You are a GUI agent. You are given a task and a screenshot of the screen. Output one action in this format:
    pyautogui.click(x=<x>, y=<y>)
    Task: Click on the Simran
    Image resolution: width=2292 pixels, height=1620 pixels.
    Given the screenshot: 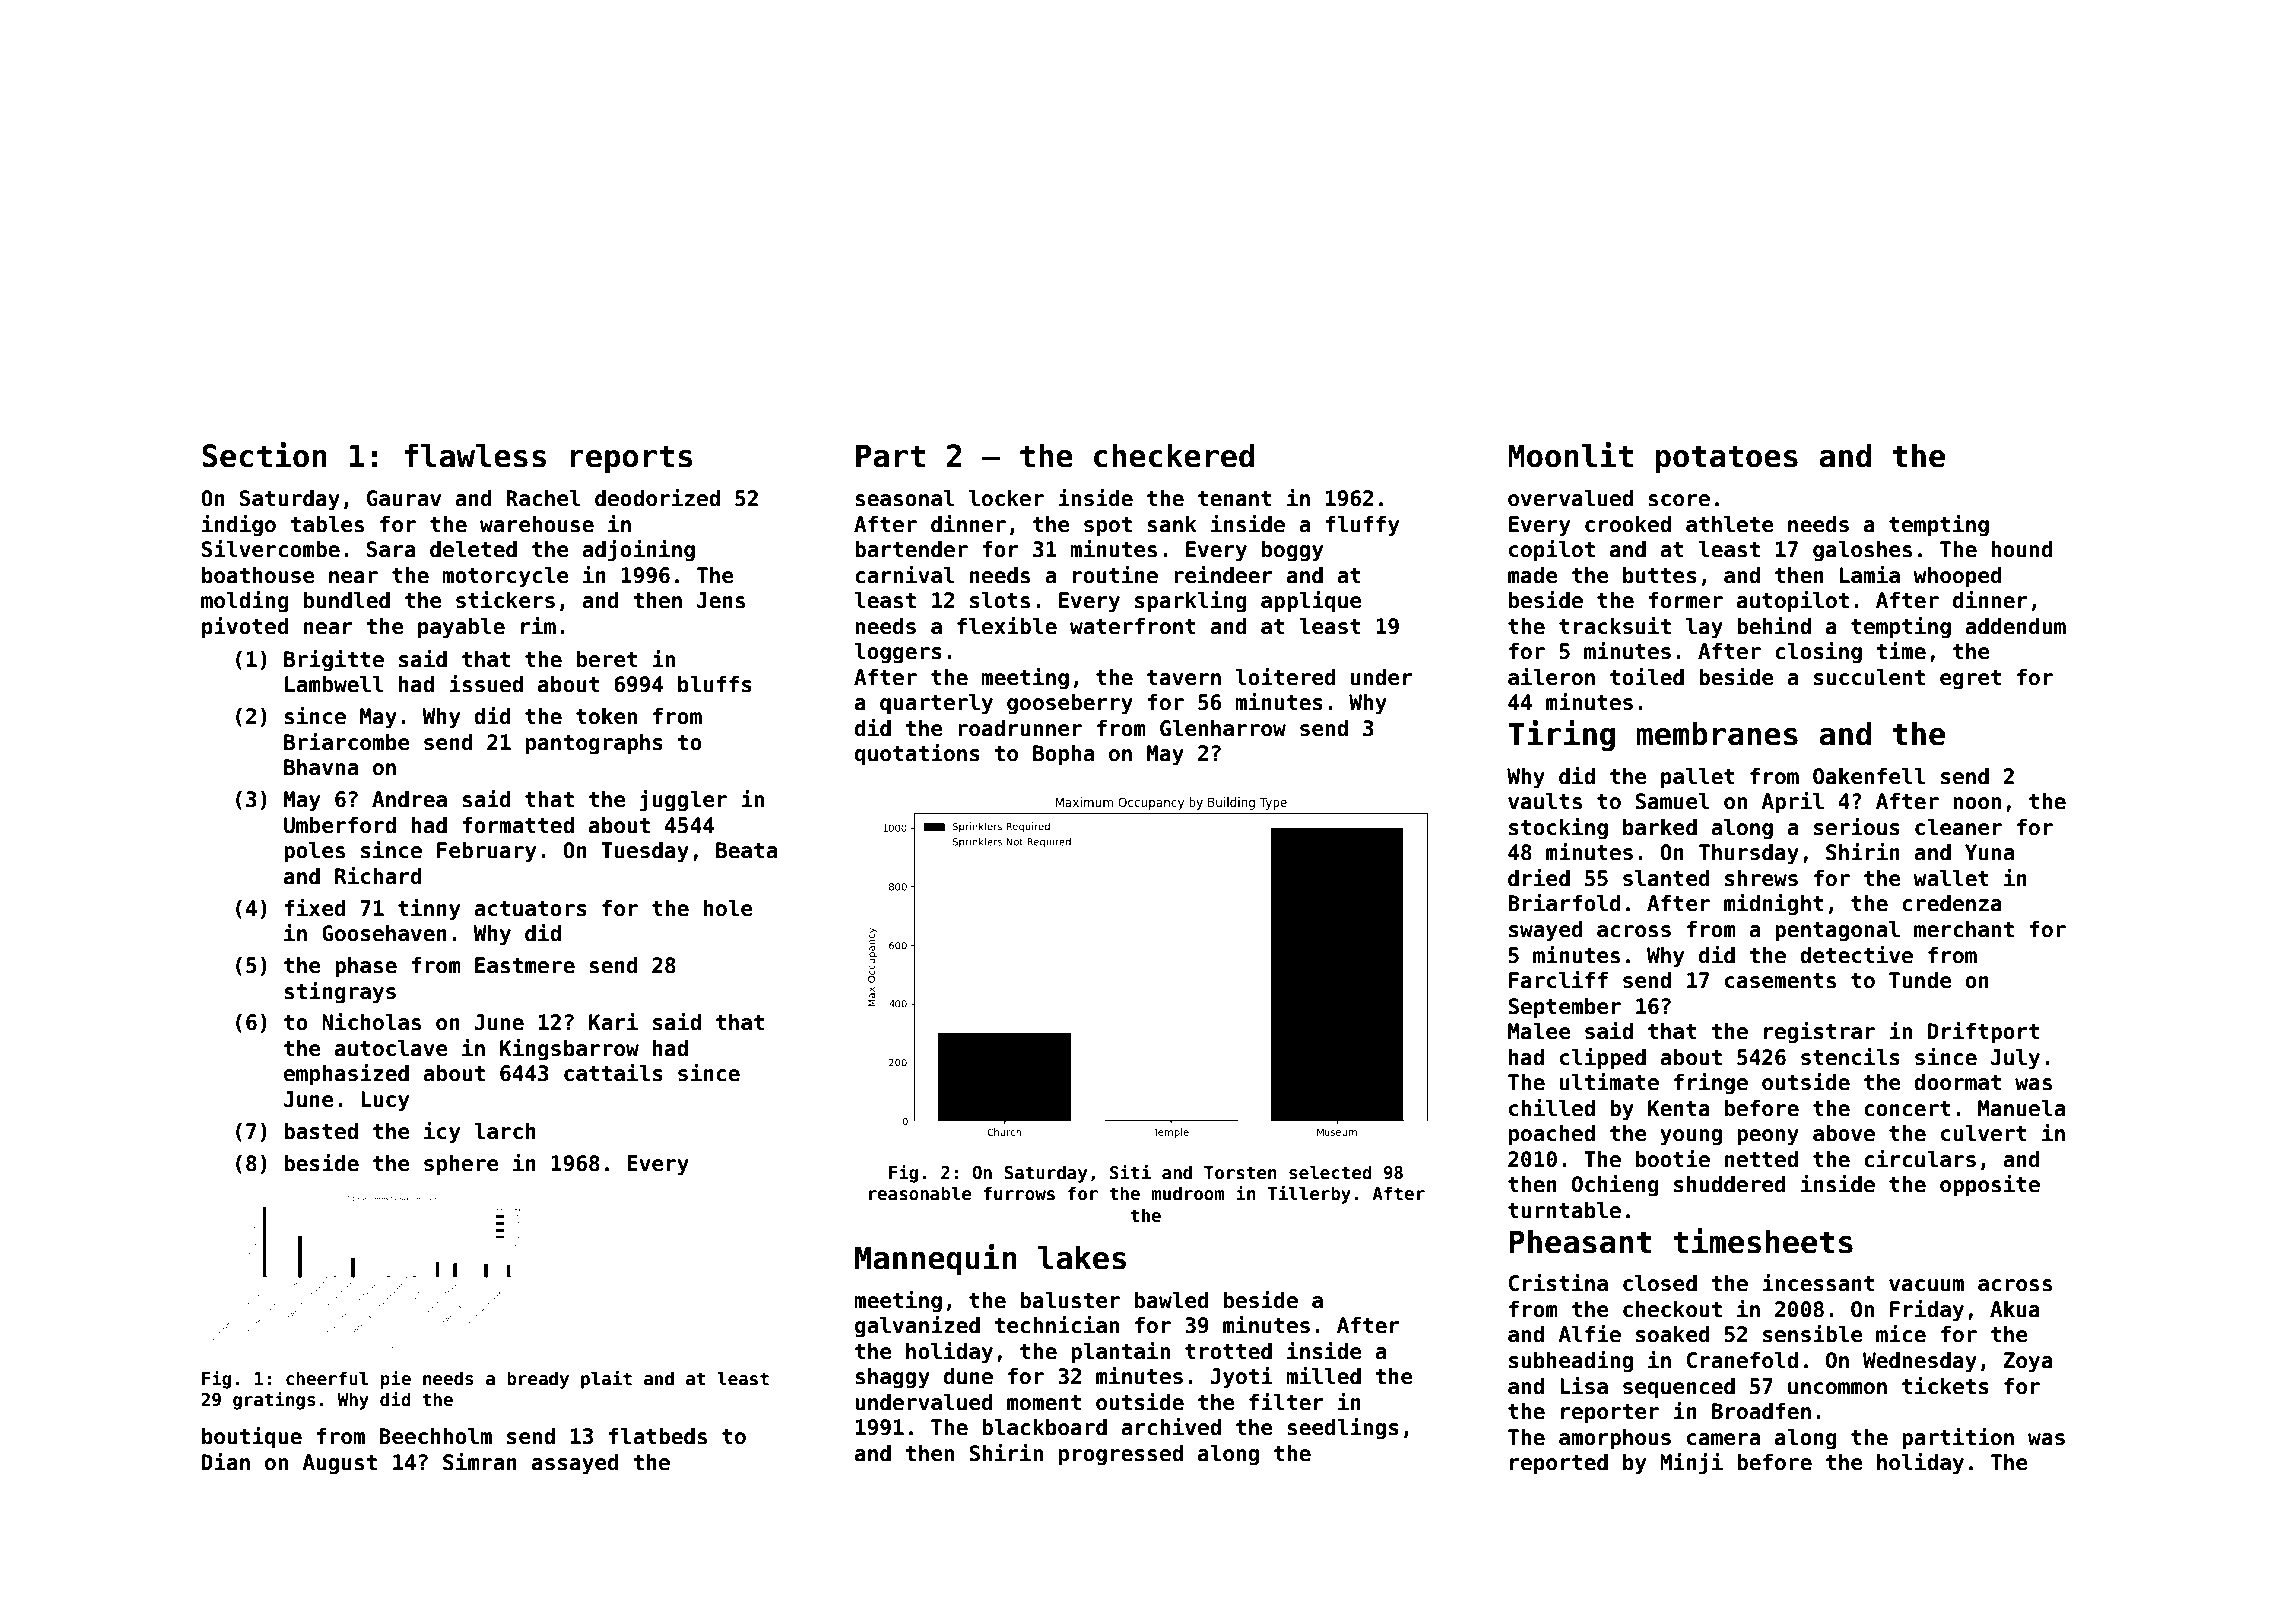 What is the action you would take?
    pyautogui.click(x=480, y=1462)
